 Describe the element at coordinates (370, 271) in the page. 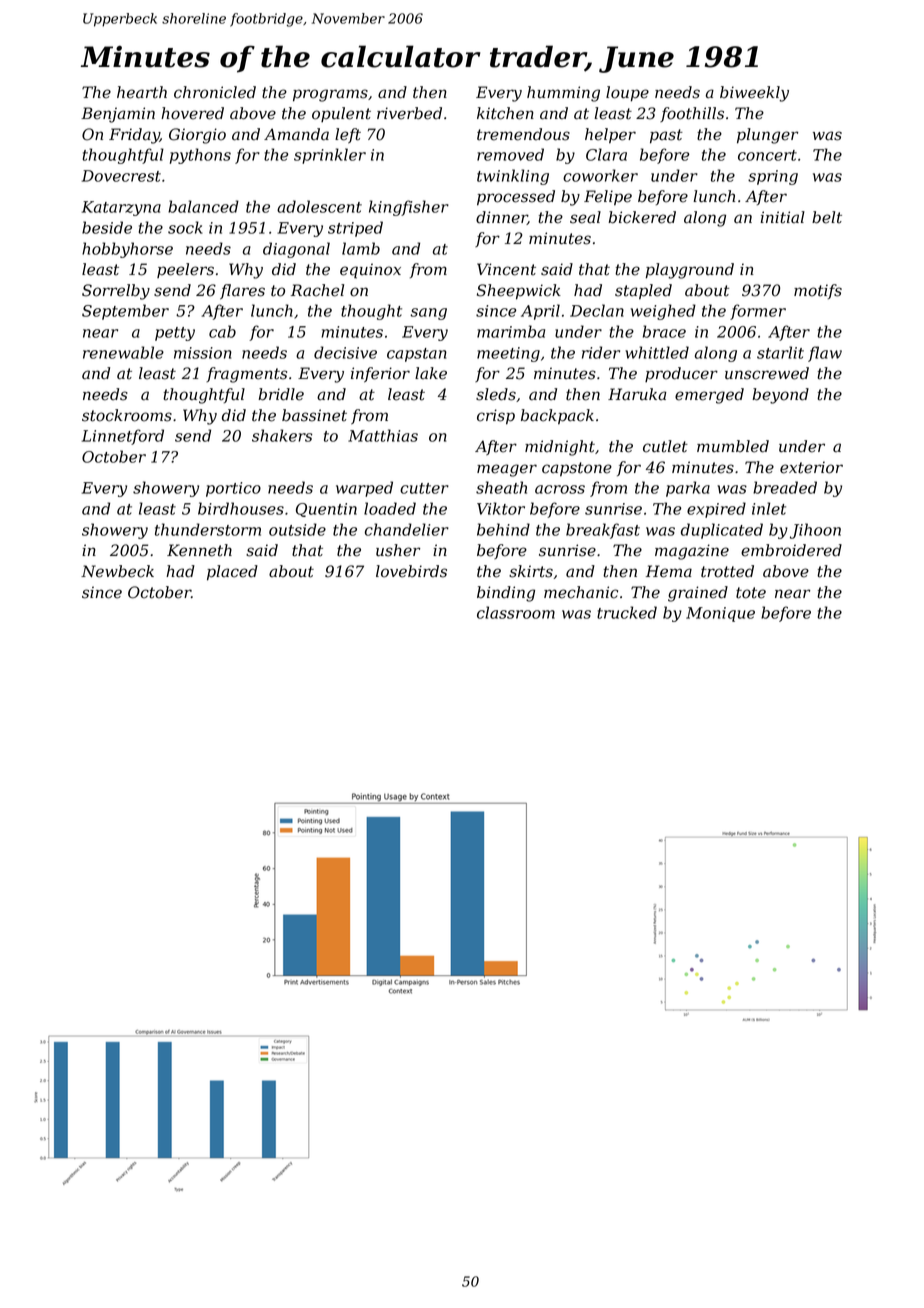

I see `equinox` at that location.
